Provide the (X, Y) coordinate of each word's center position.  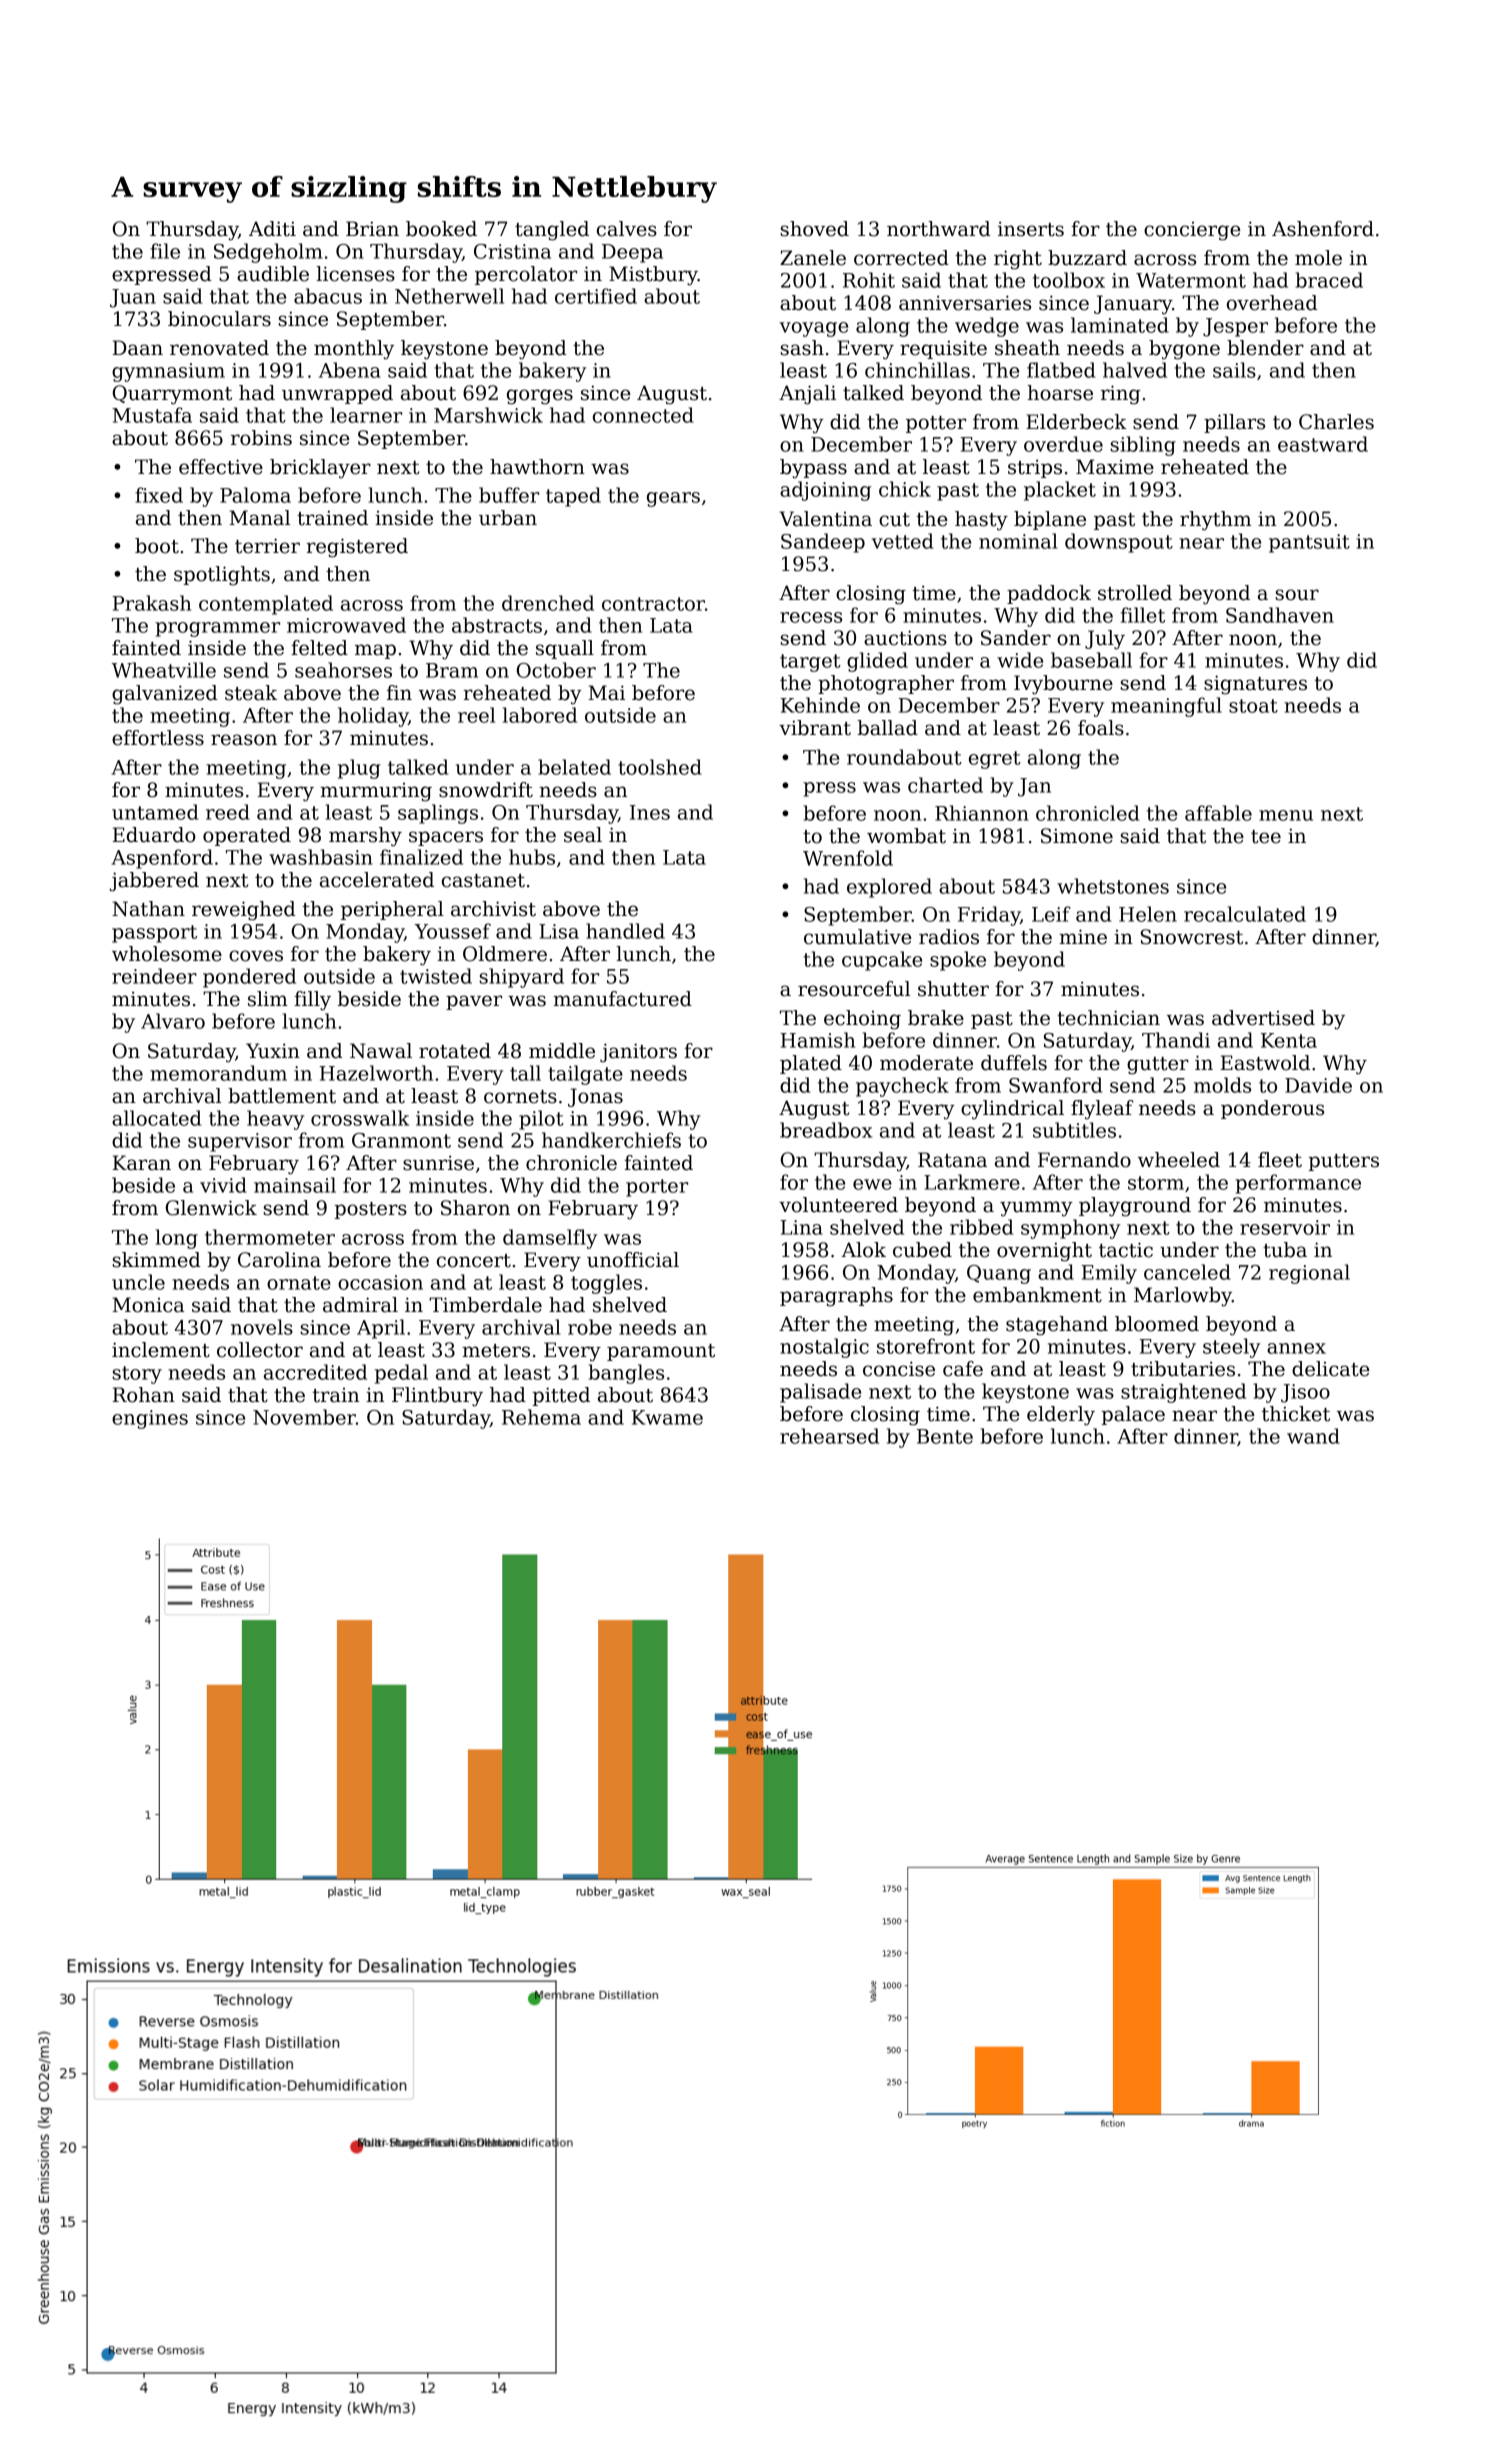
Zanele (813, 258)
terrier (267, 546)
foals (1101, 728)
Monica (148, 1305)
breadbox (826, 1130)
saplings (438, 814)
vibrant (815, 728)
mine (1083, 937)
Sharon (475, 1208)
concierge (1192, 231)
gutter (1158, 1066)
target (810, 663)
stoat (1253, 706)
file (165, 251)
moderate (926, 1063)
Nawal (381, 1051)
